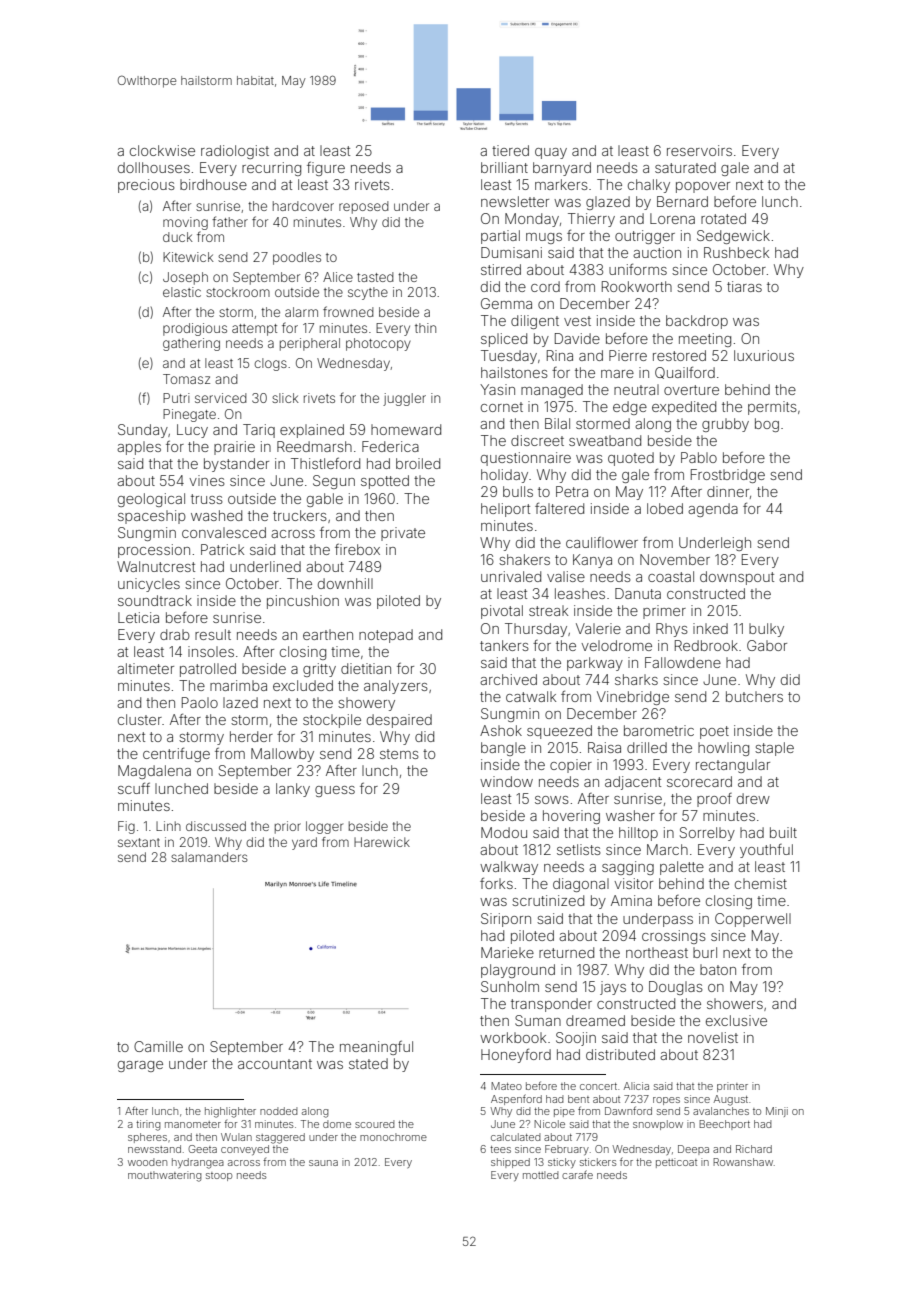  I want to click on sharks, so click(636, 679).
